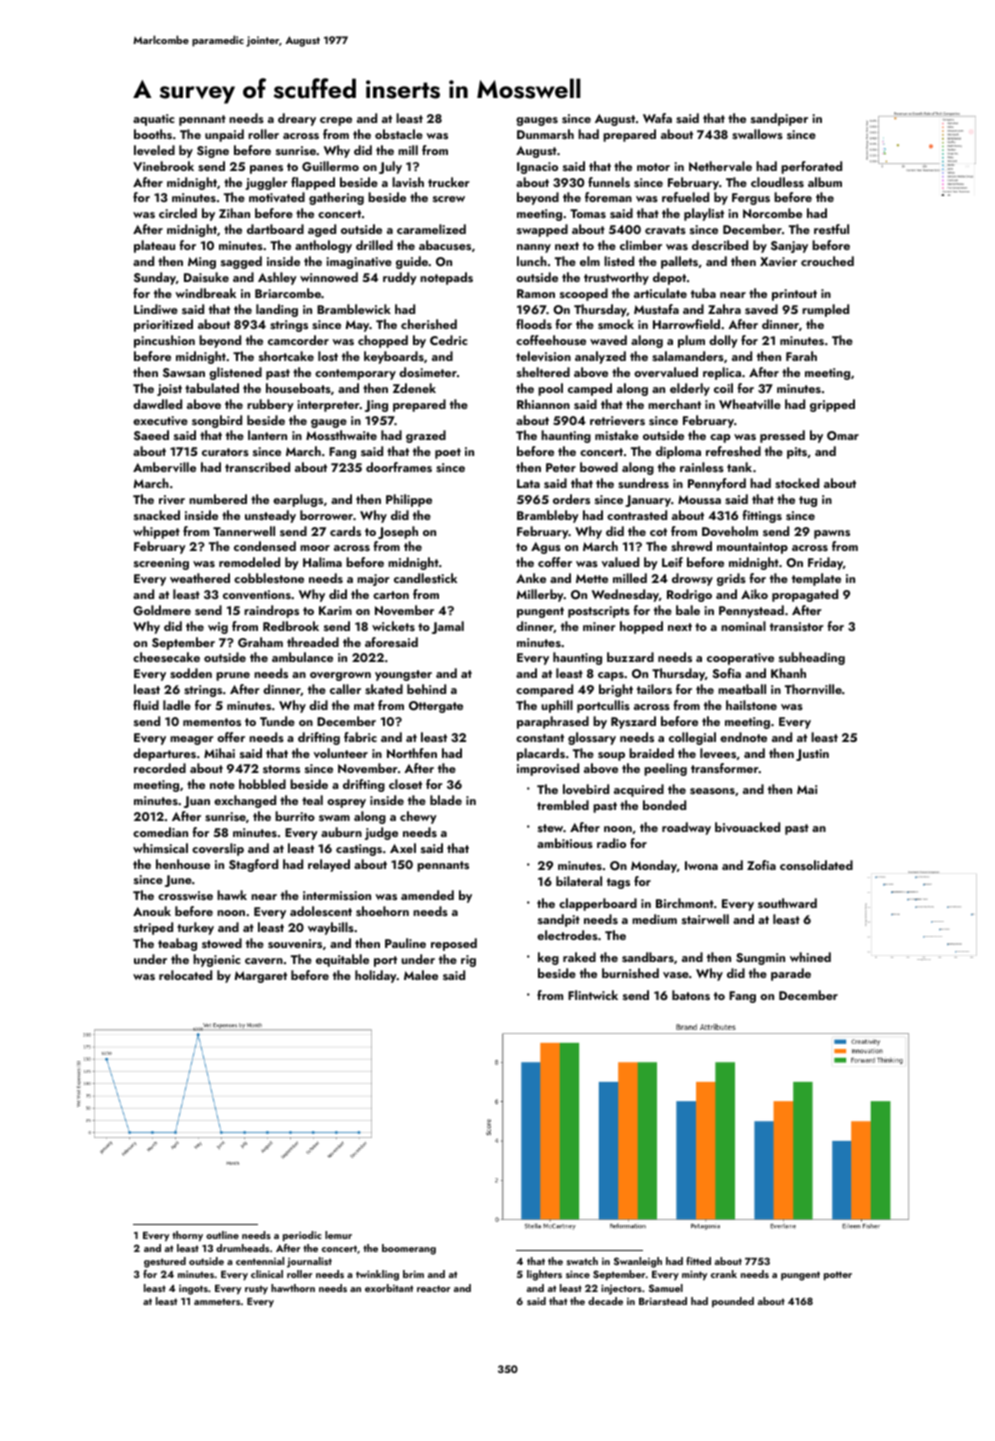 The image size is (995, 1441). I want to click on subheading, so click(812, 658).
